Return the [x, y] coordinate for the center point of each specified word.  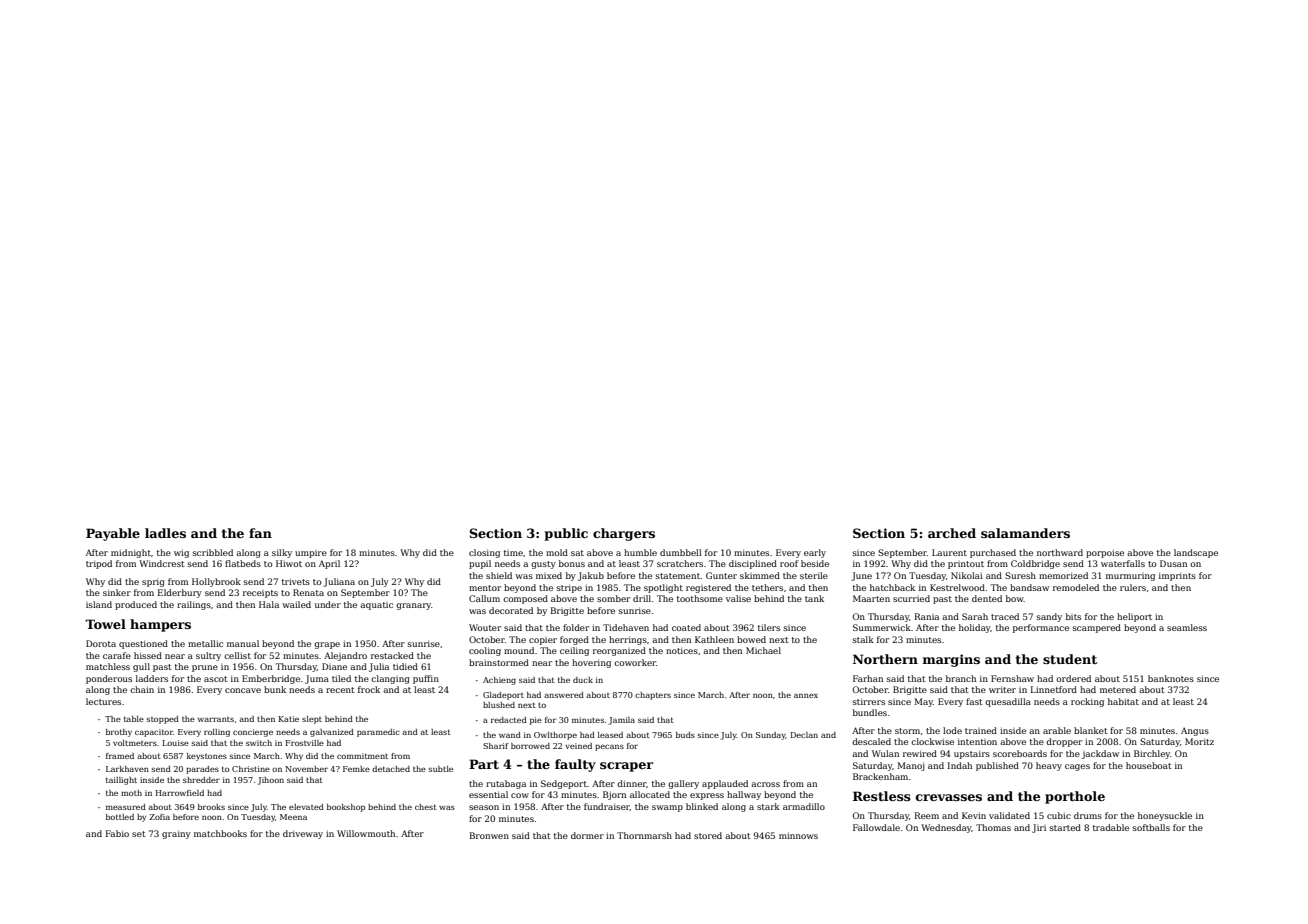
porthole [1075, 797]
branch [961, 678]
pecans [609, 747]
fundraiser [607, 807]
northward [1060, 552]
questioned [143, 644]
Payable [113, 534]
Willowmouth [366, 833]
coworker [635, 662]
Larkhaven [127, 769]
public [566, 534]
